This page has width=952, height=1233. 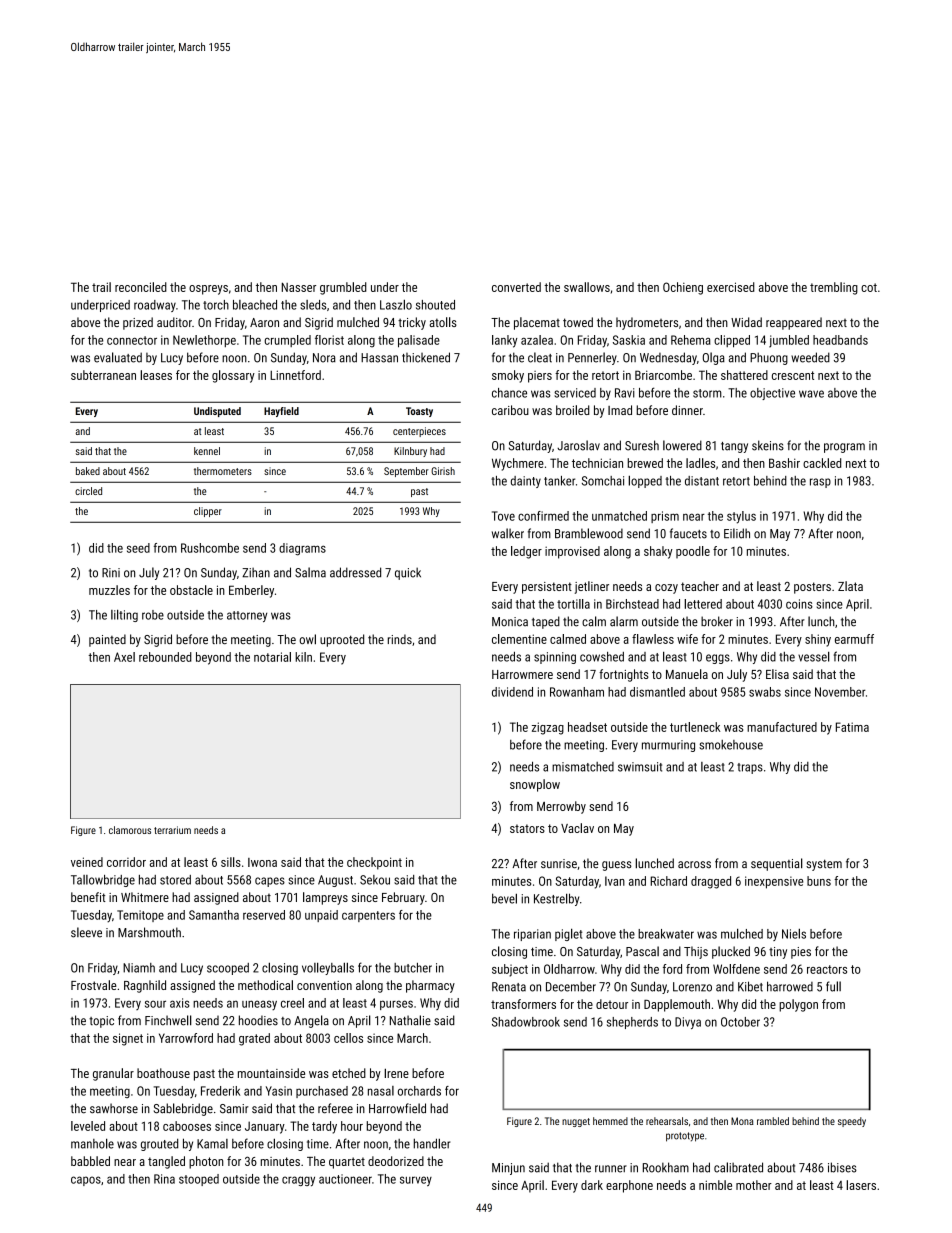 What do you see at coordinates (819, 881) in the page?
I see `buns` at bounding box center [819, 881].
